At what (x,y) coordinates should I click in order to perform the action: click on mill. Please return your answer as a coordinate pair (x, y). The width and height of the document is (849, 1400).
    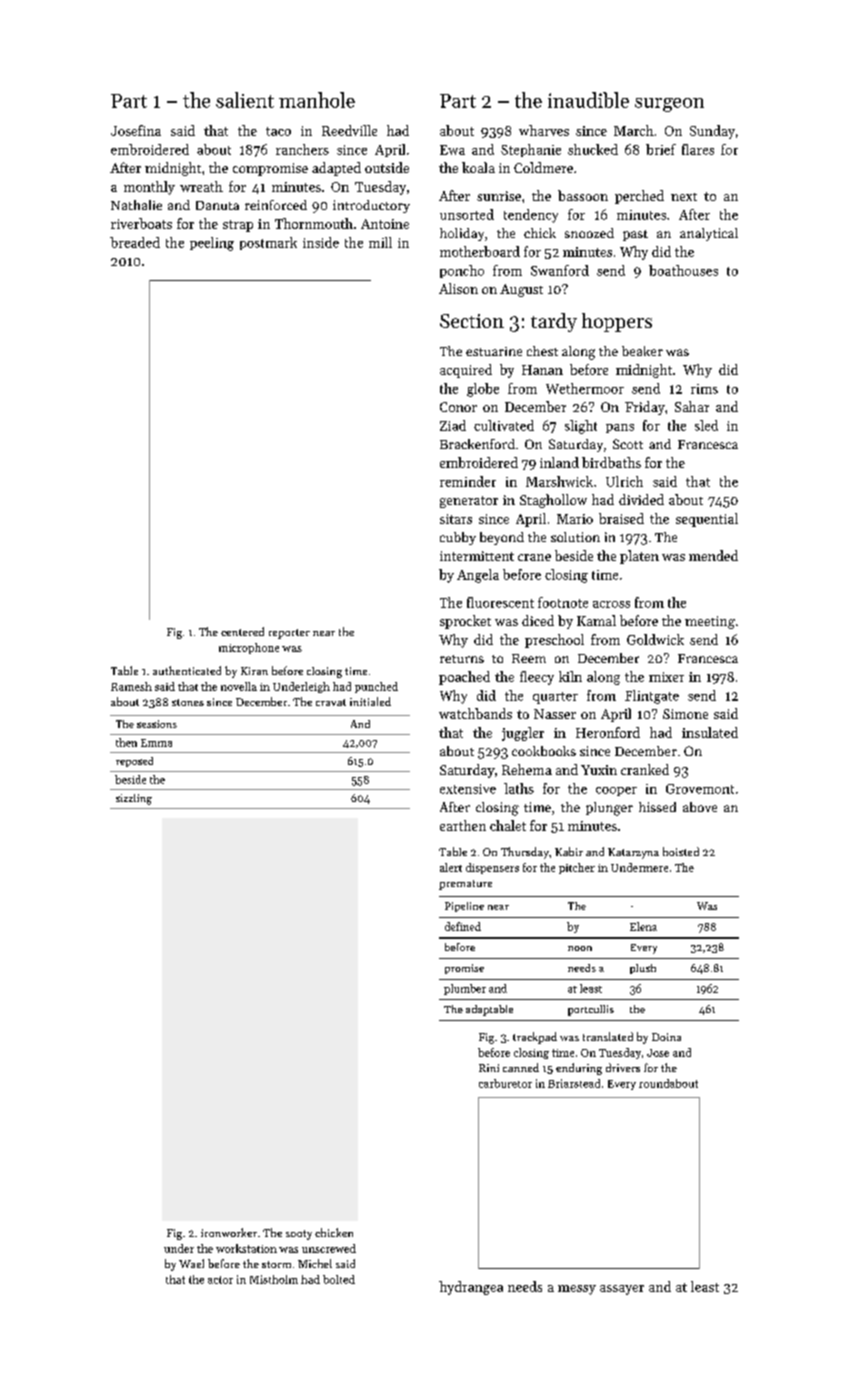
    Looking at the image, I should click on (380, 242).
